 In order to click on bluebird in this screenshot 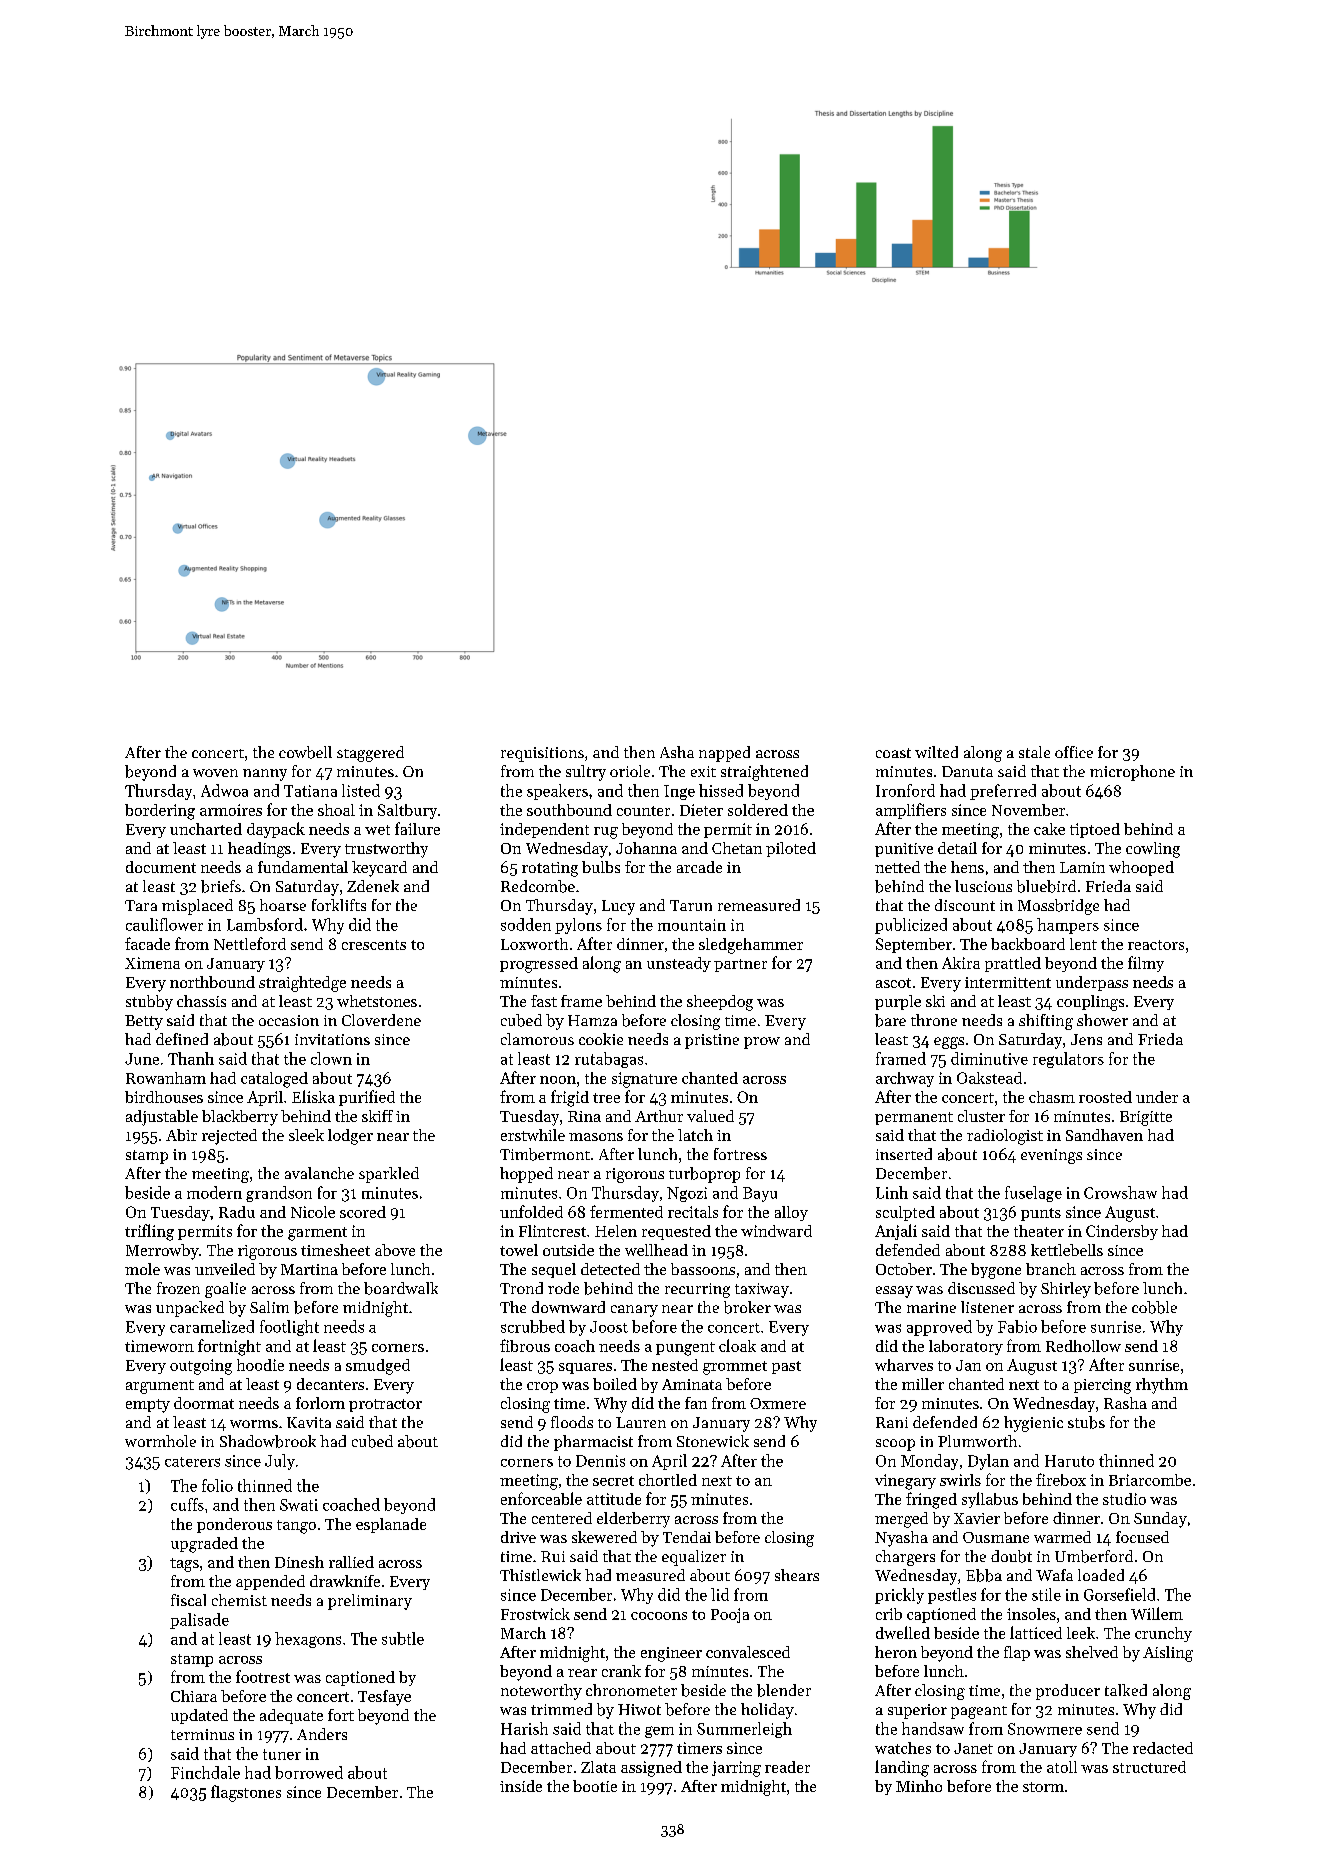, I will do `click(1046, 886)`.
